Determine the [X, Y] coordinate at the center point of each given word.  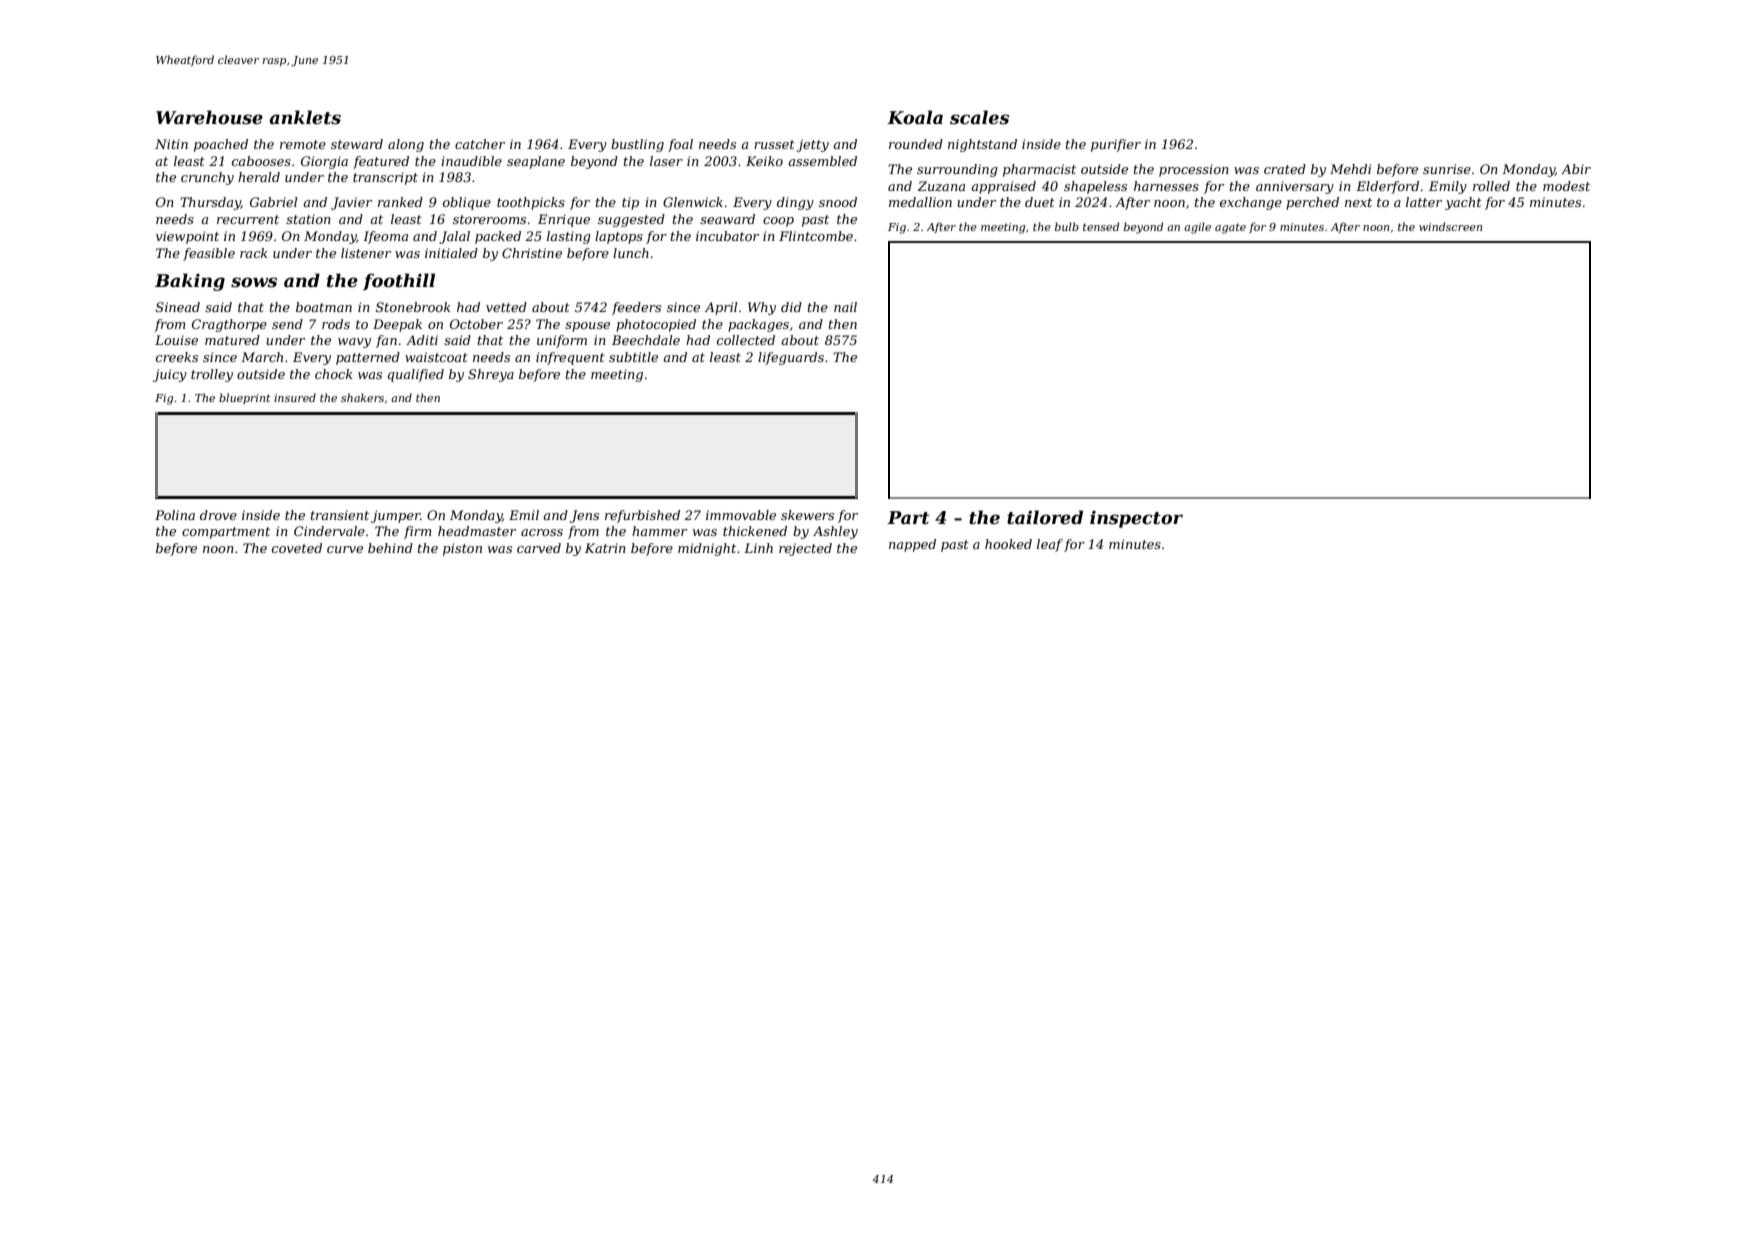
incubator [727, 236]
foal [680, 145]
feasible [209, 254]
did [791, 307]
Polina [175, 515]
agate [1230, 228]
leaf [1050, 545]
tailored [1045, 517]
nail [845, 307]
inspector [1136, 519]
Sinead [178, 307]
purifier [1116, 145]
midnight [707, 549]
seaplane [536, 162]
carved [539, 548]
